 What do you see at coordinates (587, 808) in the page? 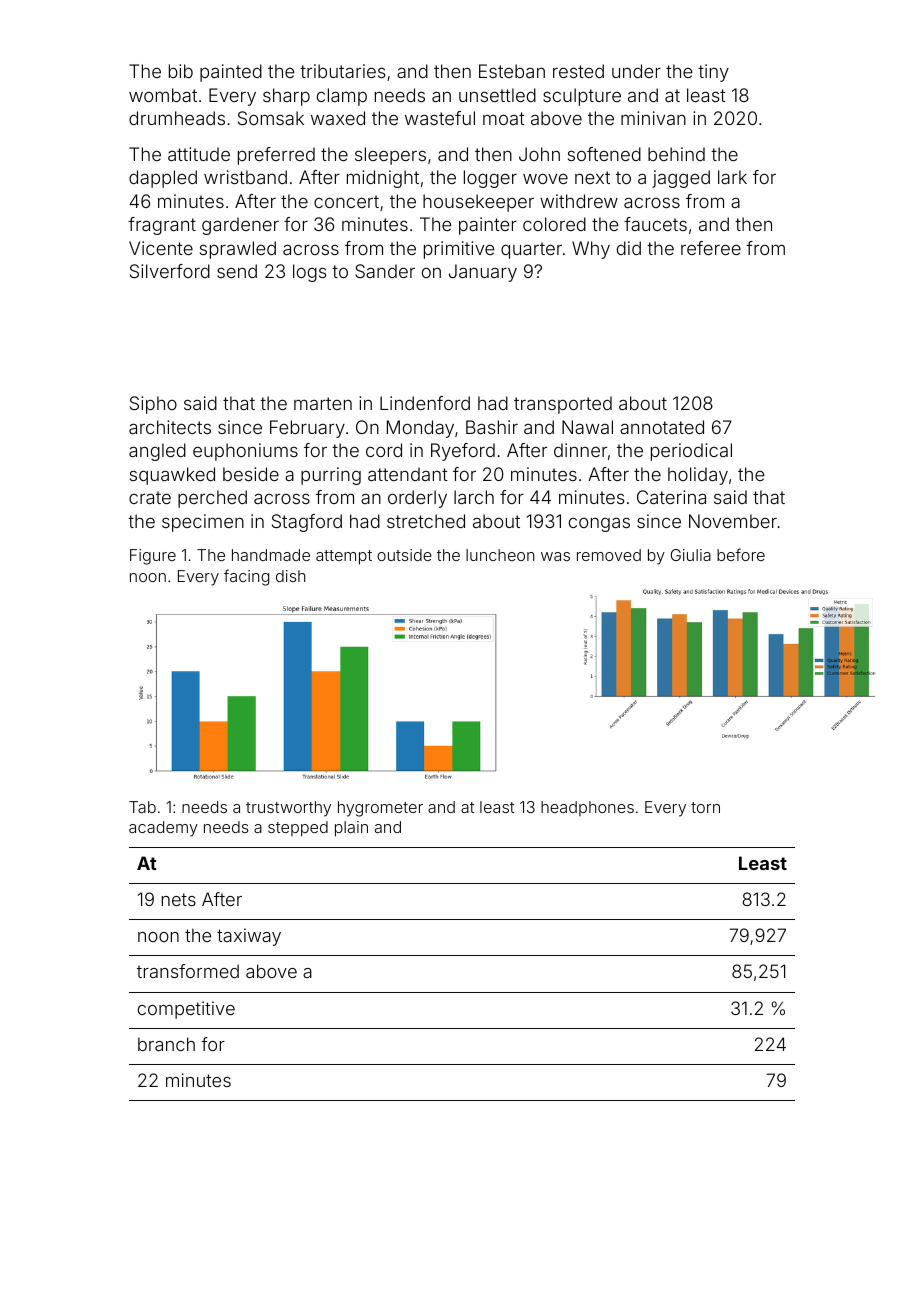
I see `headphones` at bounding box center [587, 808].
